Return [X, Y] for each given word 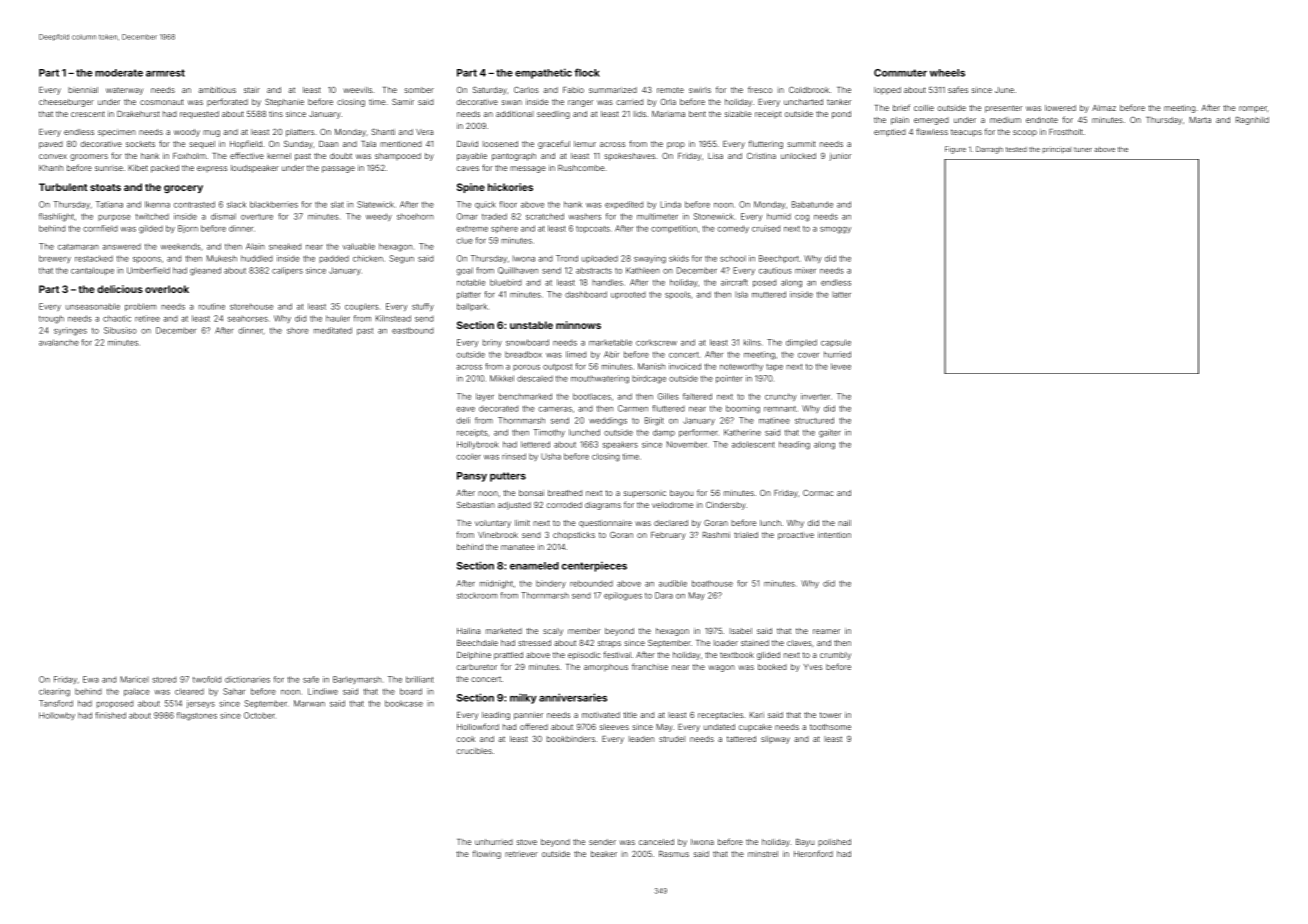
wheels [947, 73]
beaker [604, 854]
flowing [487, 854]
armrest [165, 73]
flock [587, 72]
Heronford [813, 853]
